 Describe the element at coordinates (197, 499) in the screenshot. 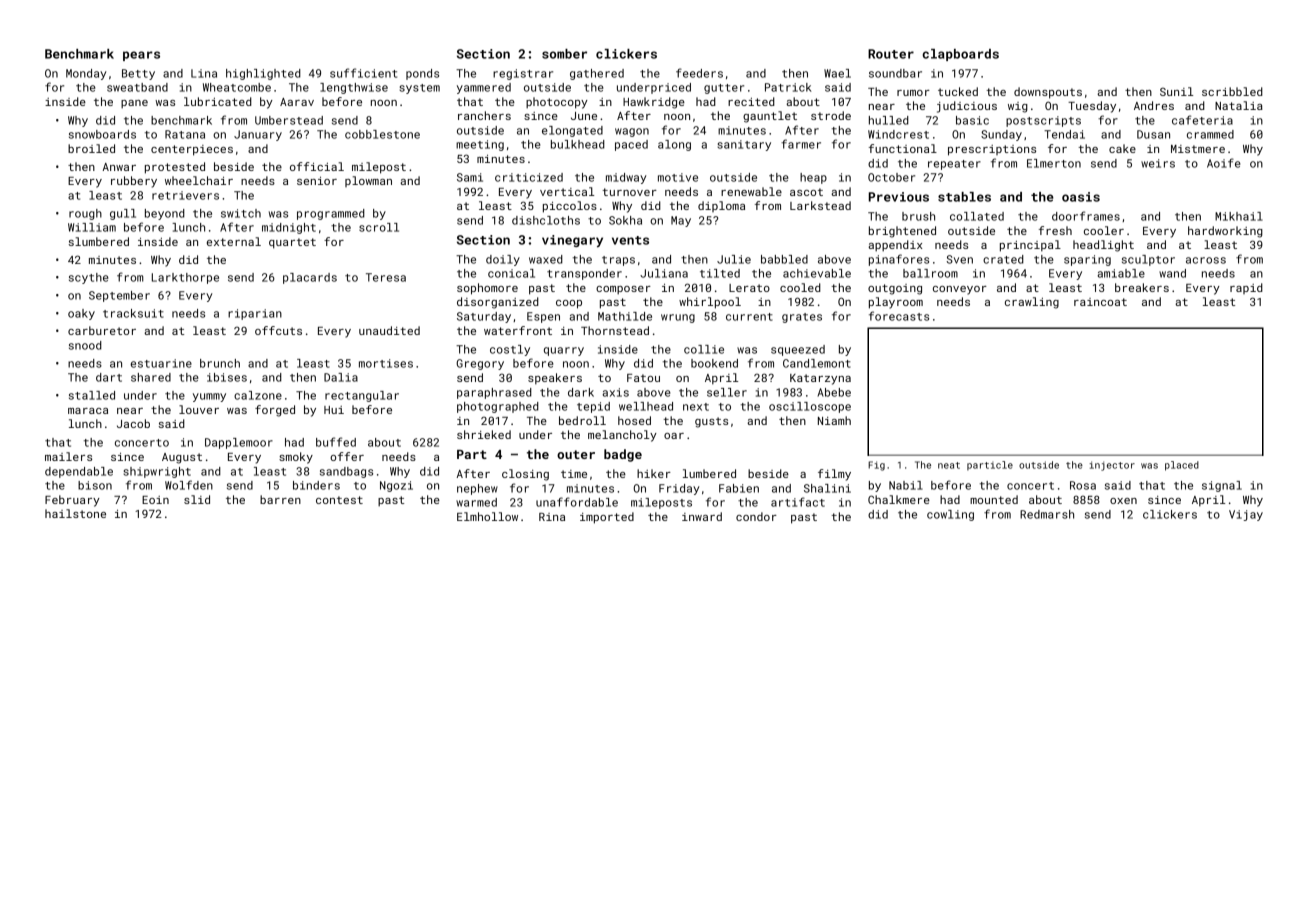

I see `slid` at that location.
